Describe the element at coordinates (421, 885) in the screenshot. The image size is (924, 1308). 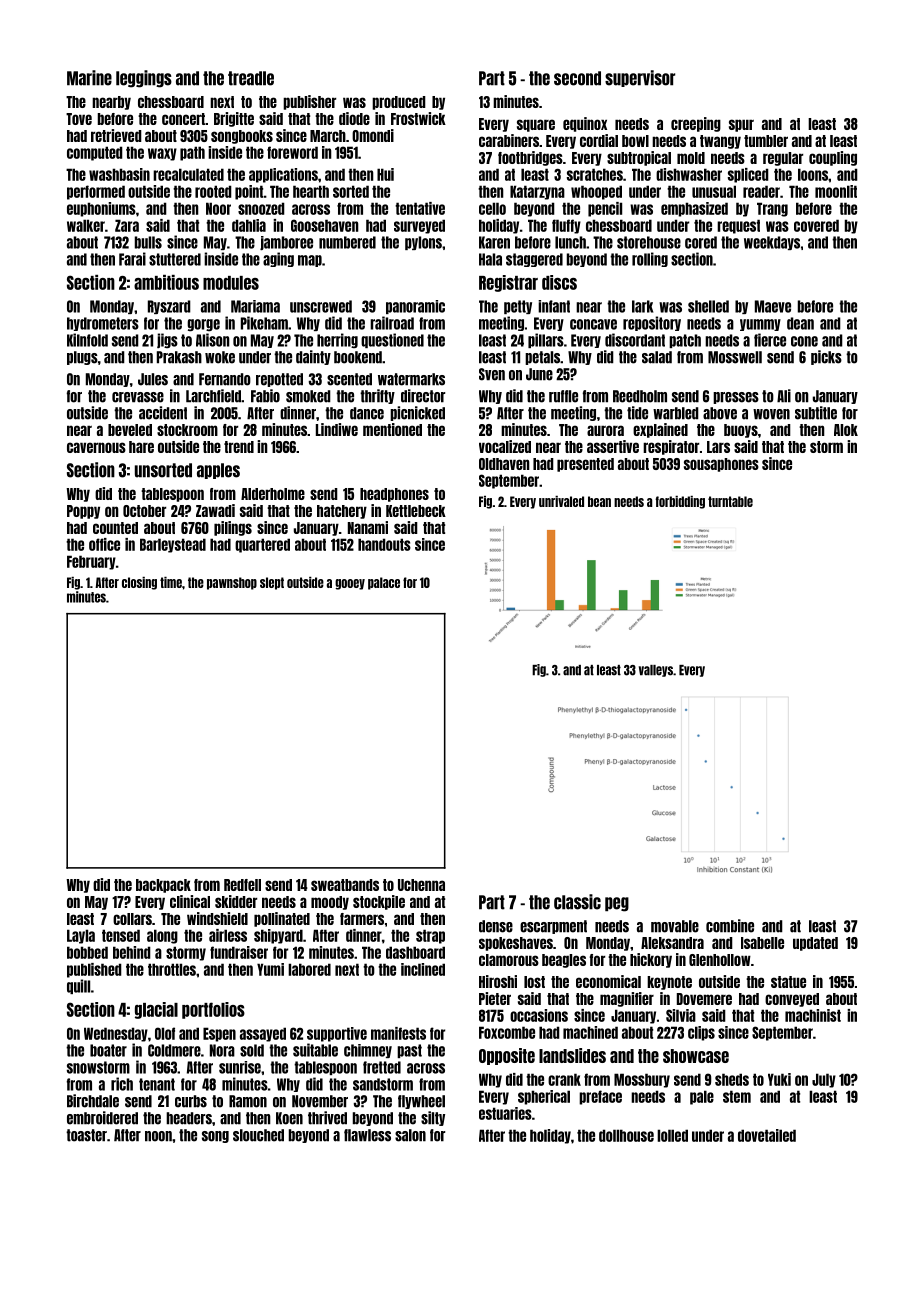
I see `Uchenna` at that location.
